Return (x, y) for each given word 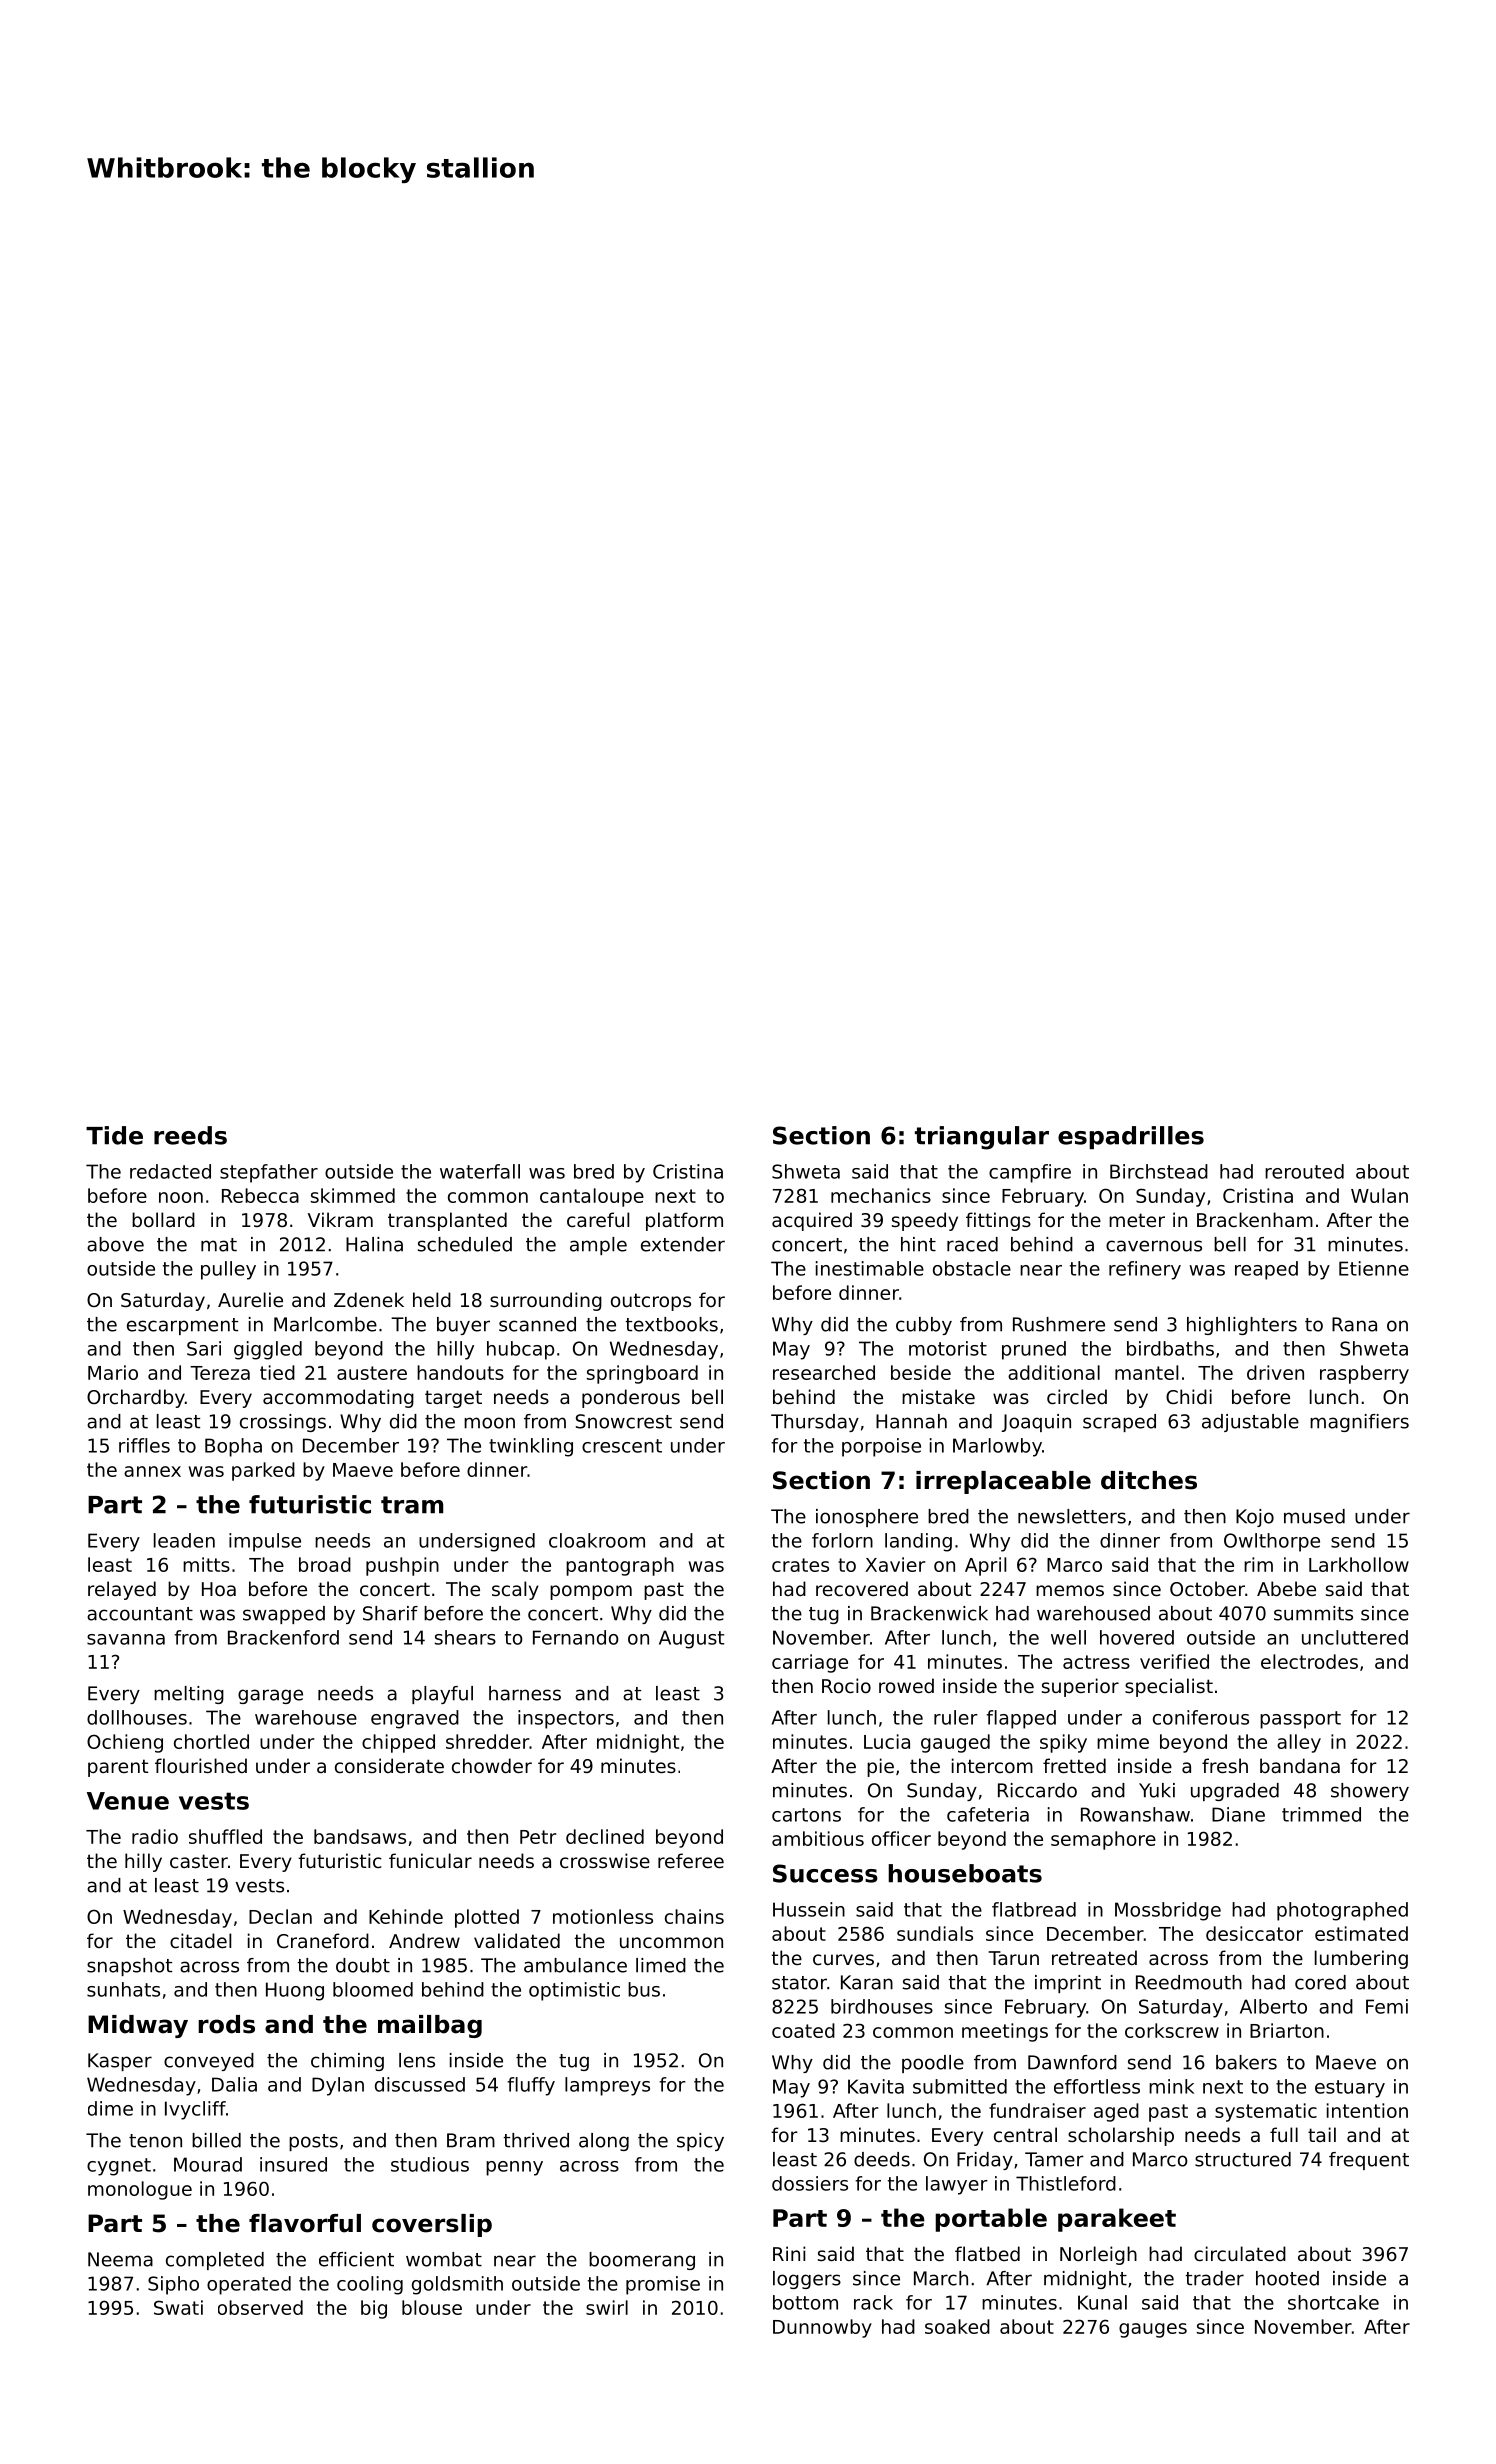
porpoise (881, 1447)
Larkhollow (1359, 1564)
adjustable (1250, 1423)
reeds (190, 1135)
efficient (356, 2259)
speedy (925, 1221)
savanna (126, 1639)
